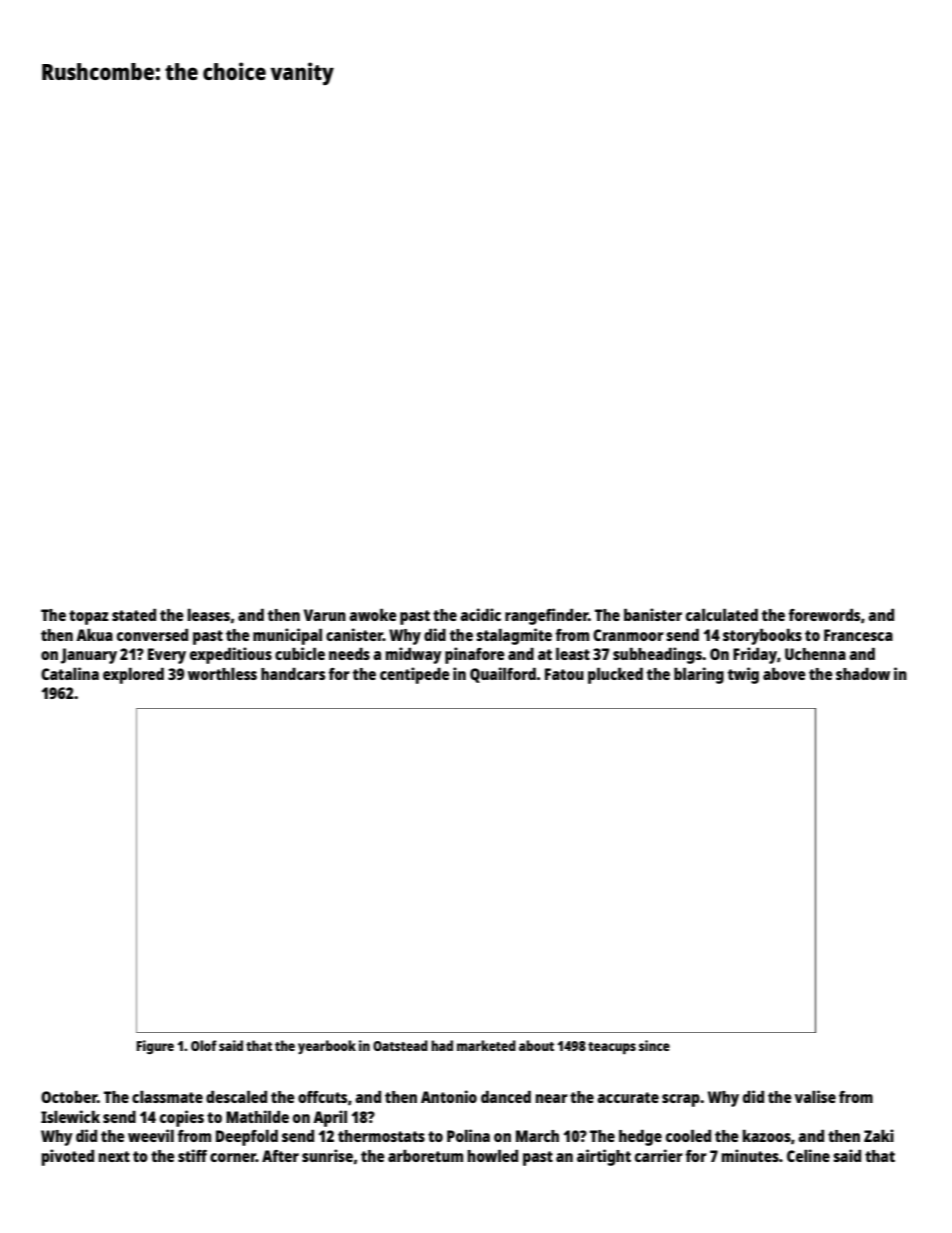 This page has width=952, height=1233. What do you see at coordinates (654, 1045) in the page?
I see `since` at bounding box center [654, 1045].
